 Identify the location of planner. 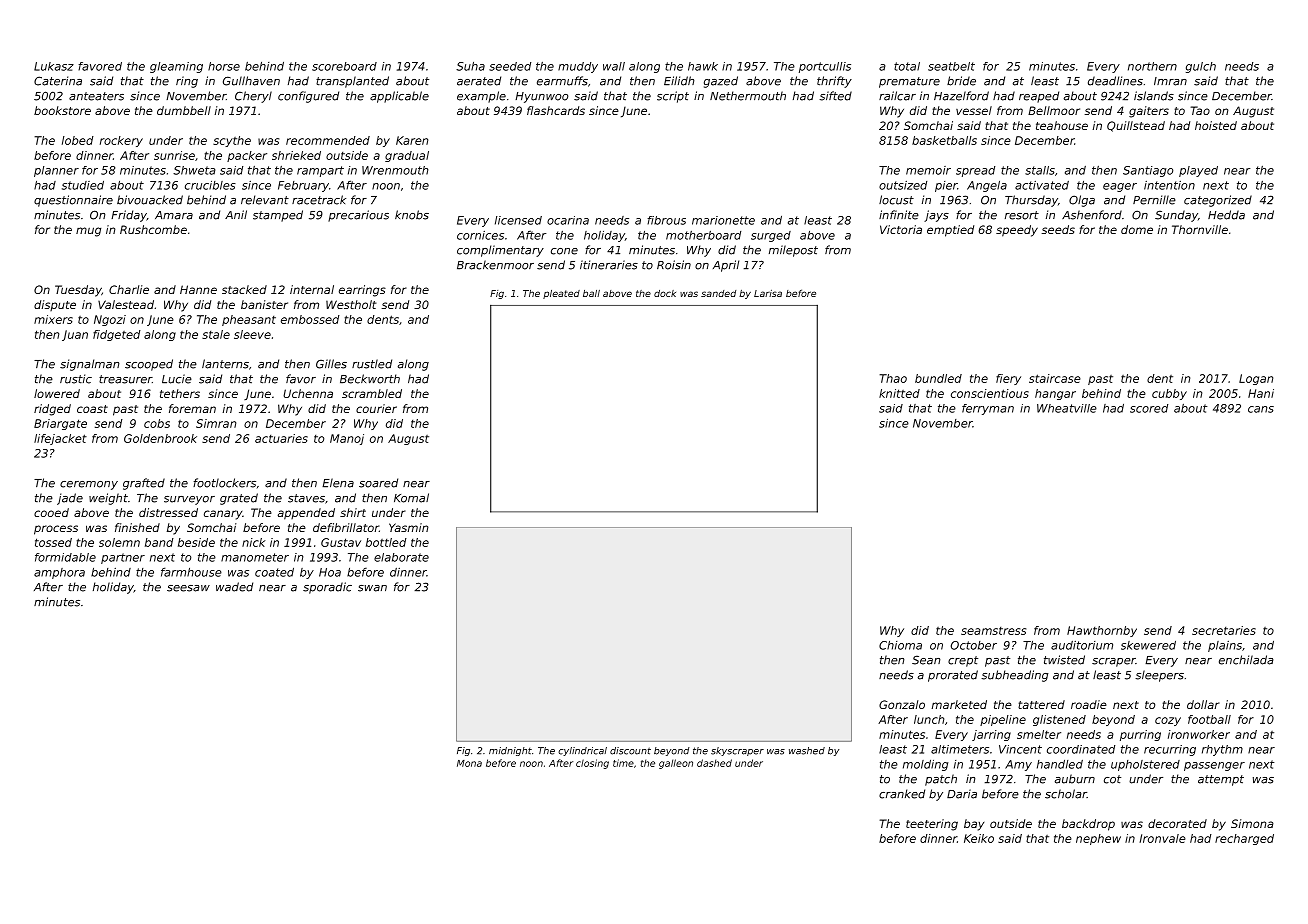
(56, 171).
